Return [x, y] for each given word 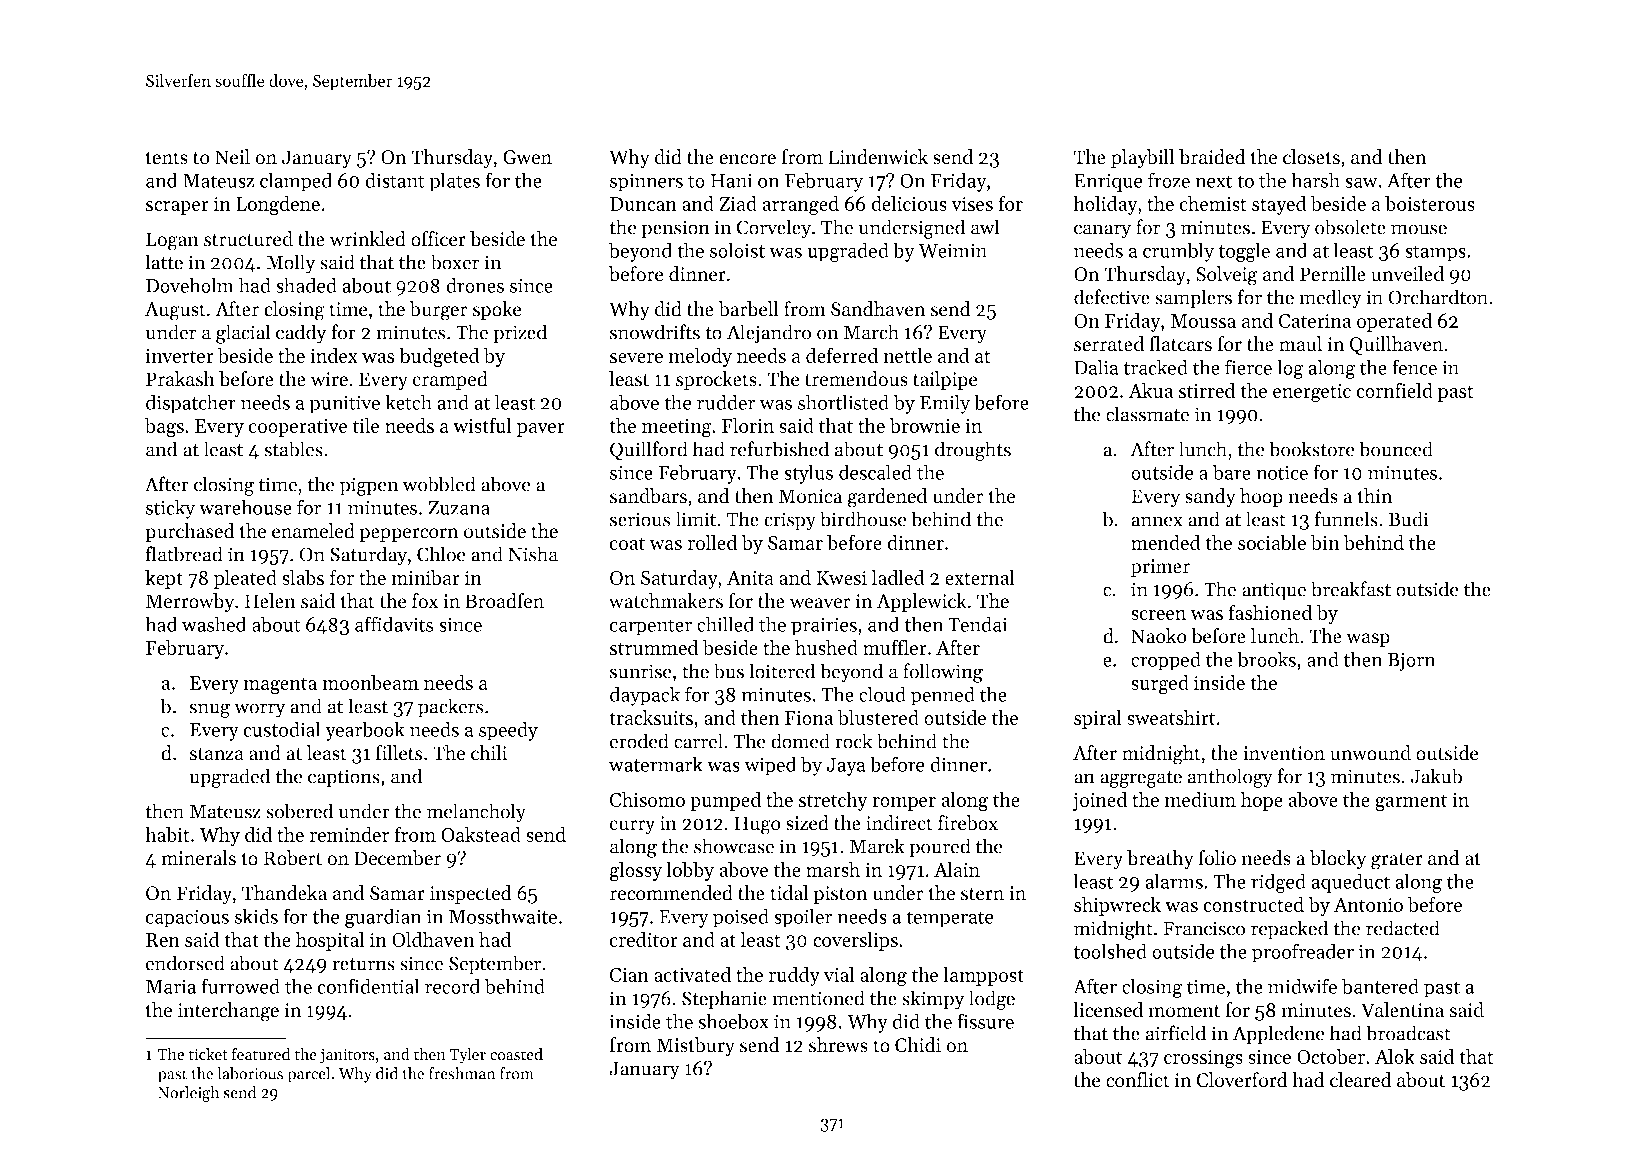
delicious [909, 203]
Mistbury [696, 1047]
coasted [516, 1054]
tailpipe [945, 380]
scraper [177, 208]
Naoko [1159, 636]
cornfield [1394, 390]
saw [1361, 183]
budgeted [439, 358]
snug [209, 710]
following [943, 673]
